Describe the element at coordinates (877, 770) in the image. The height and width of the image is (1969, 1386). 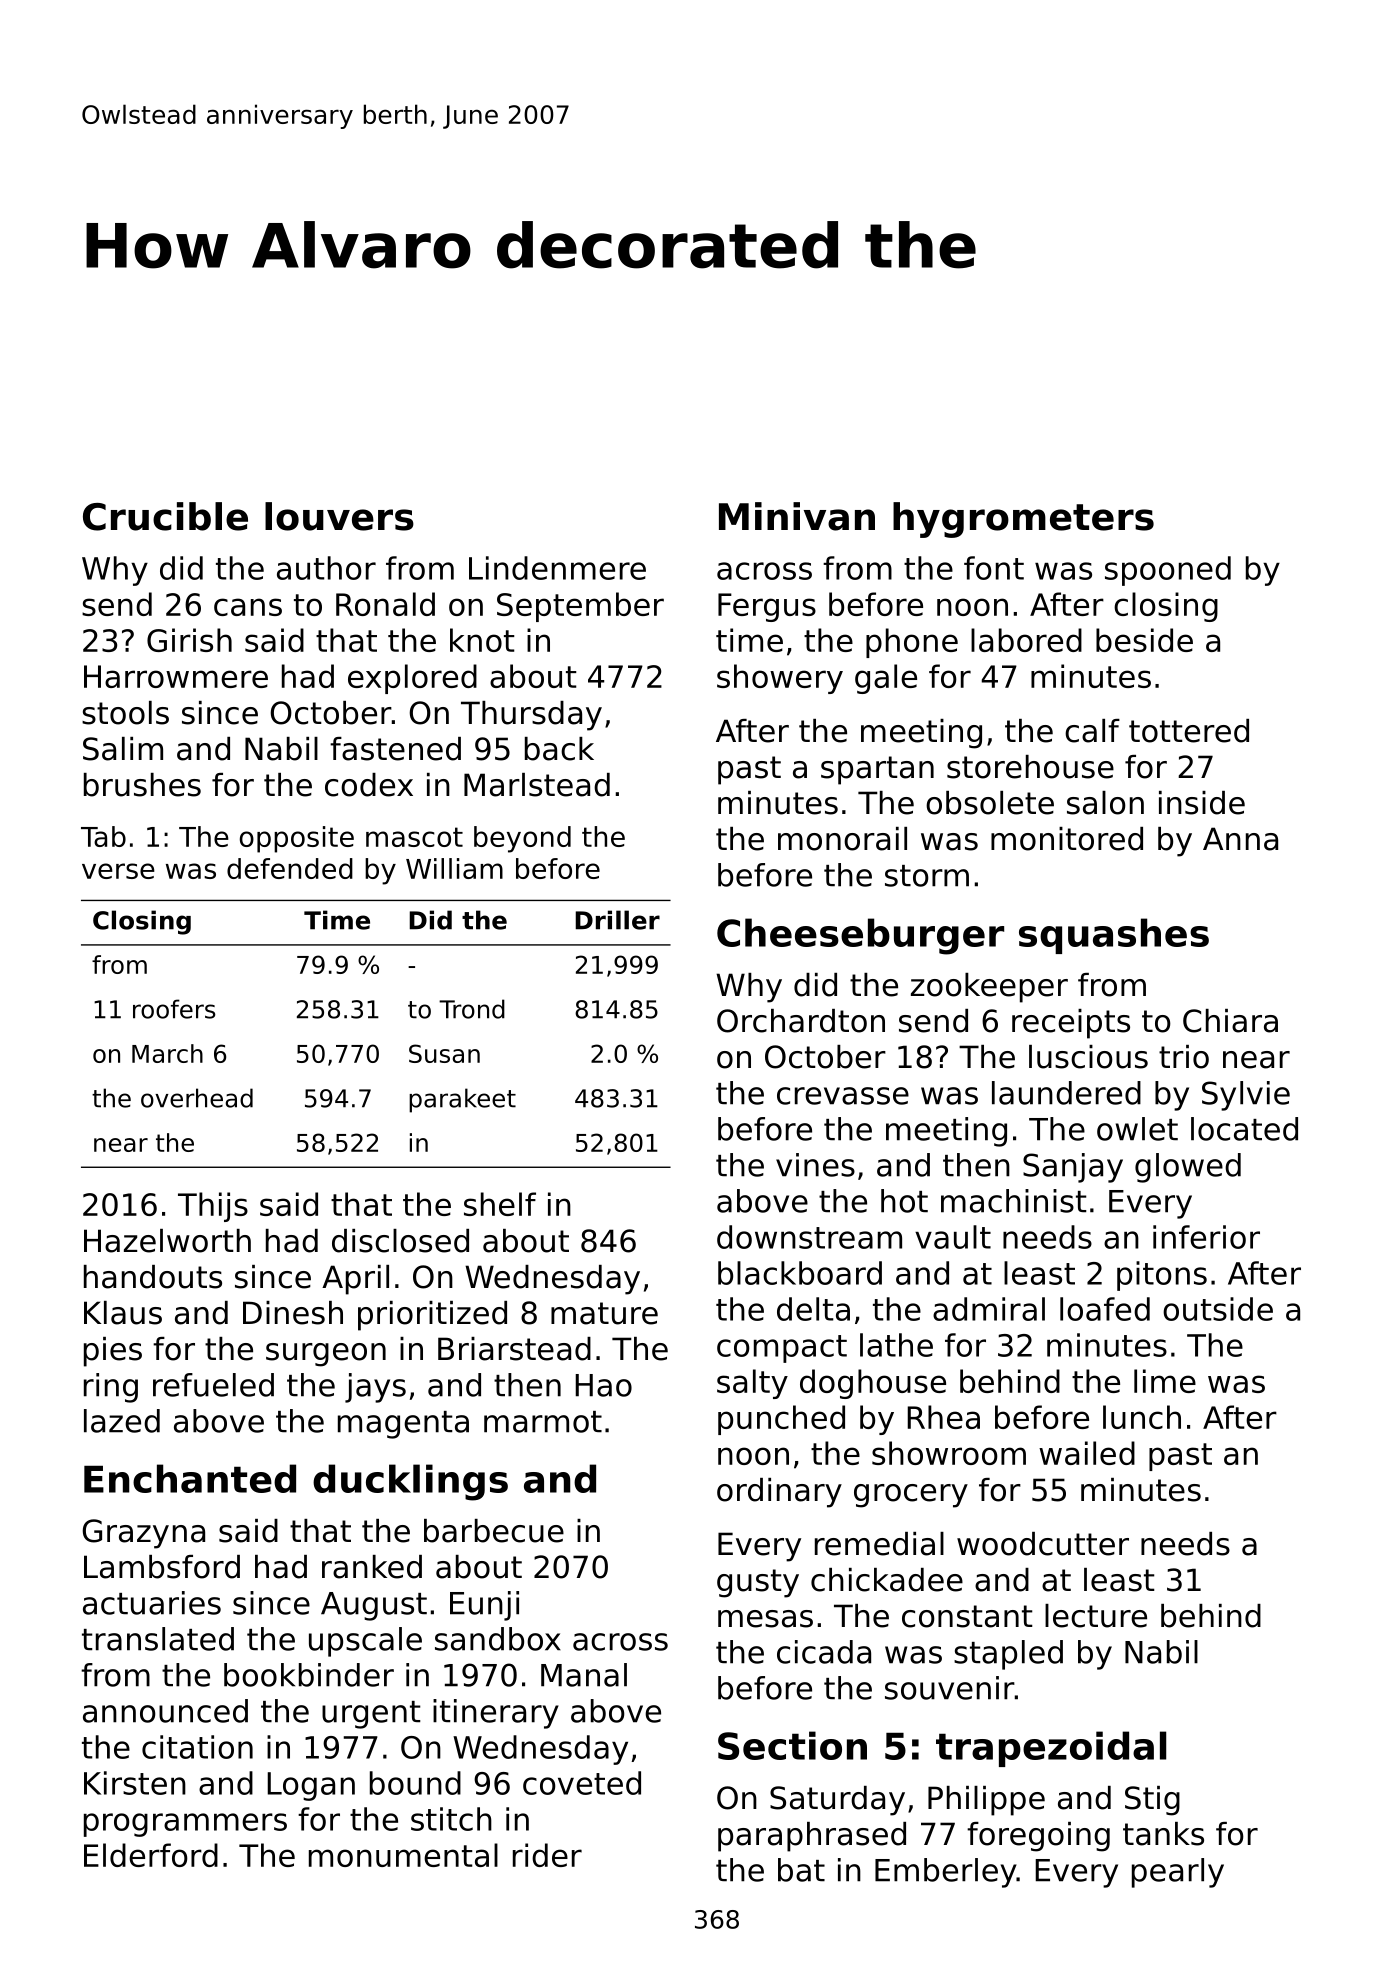
I see `spartan` at that location.
